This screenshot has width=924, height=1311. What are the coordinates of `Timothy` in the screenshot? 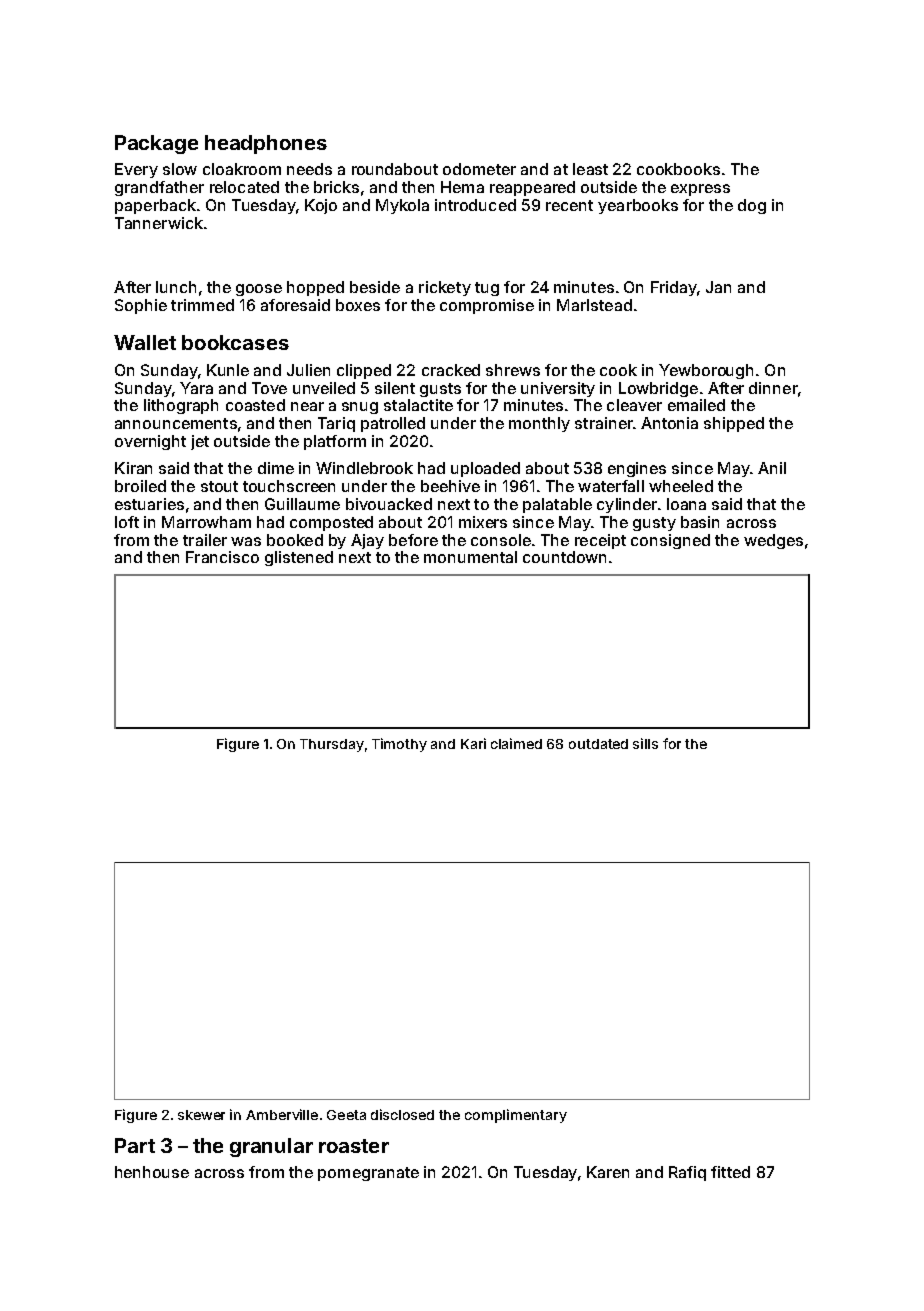 It's located at (399, 745).
